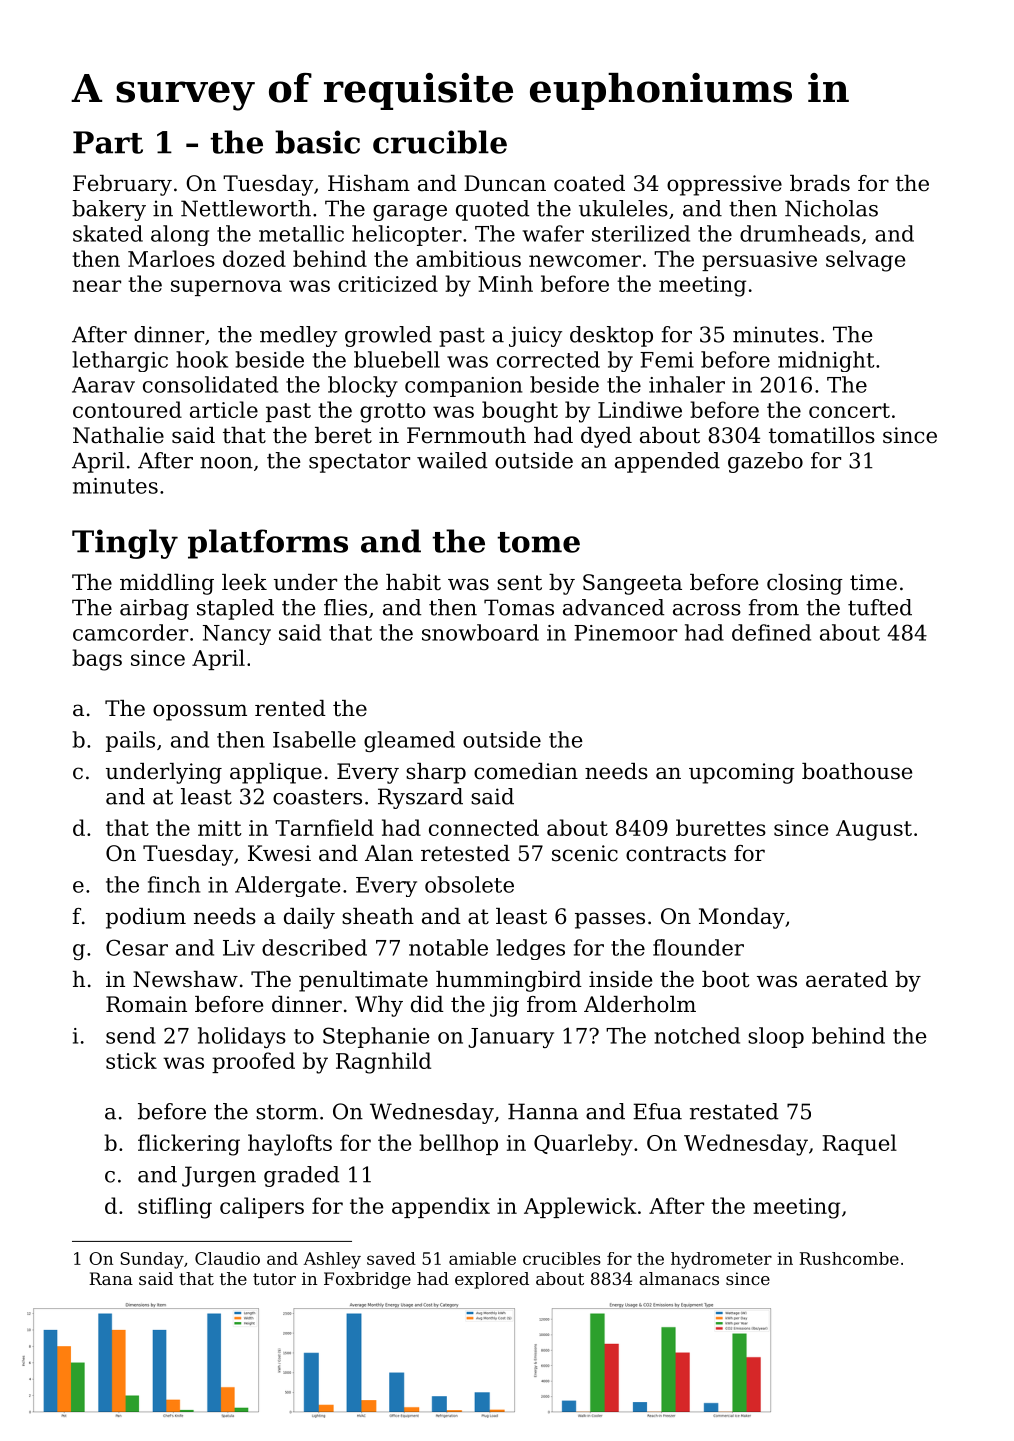 The image size is (1014, 1441). What do you see at coordinates (378, 916) in the document?
I see `sheath` at bounding box center [378, 916].
